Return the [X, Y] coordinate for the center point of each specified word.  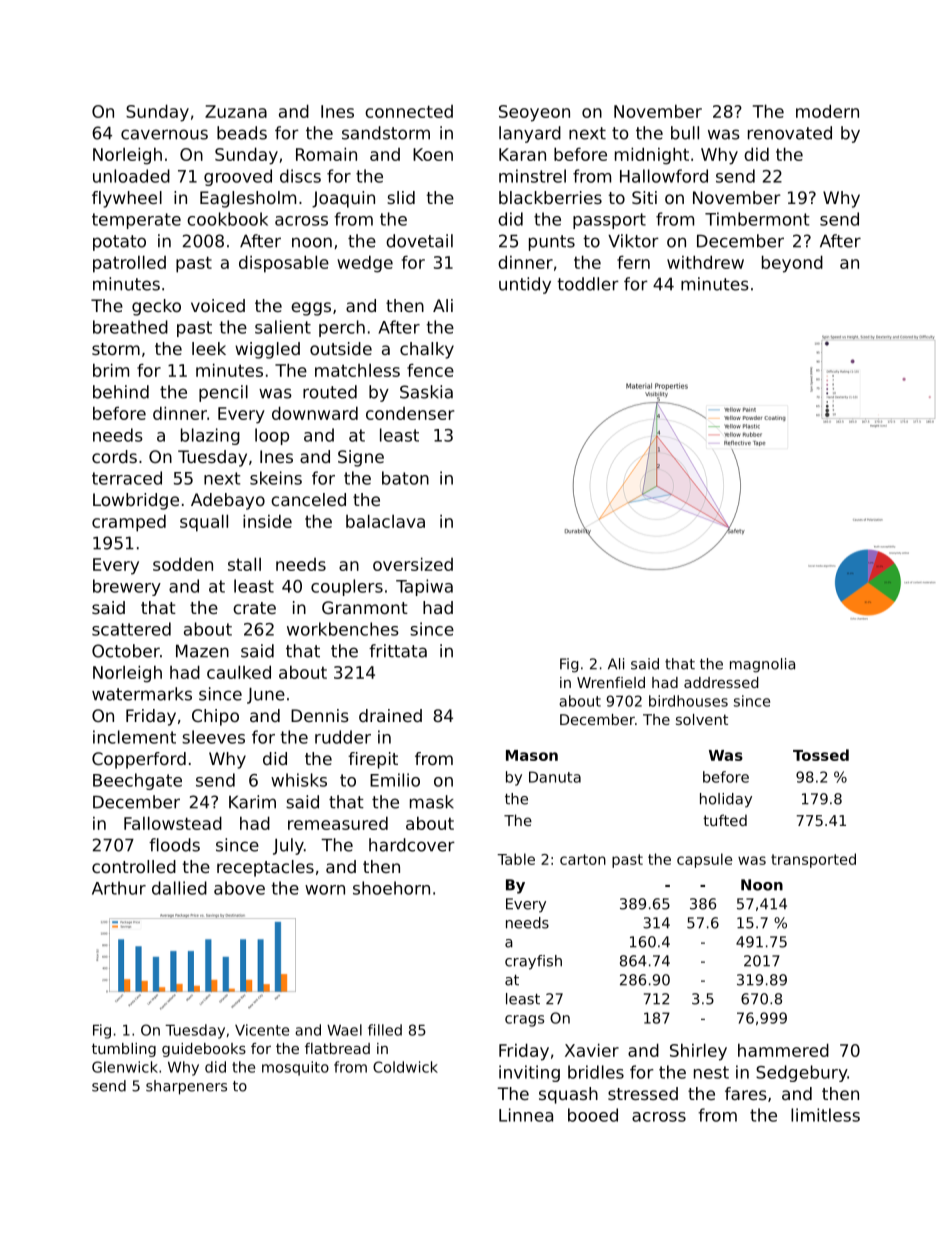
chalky [427, 350]
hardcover [412, 845]
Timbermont [757, 219]
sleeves [213, 737]
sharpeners [186, 1087]
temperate [136, 221]
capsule [705, 860]
